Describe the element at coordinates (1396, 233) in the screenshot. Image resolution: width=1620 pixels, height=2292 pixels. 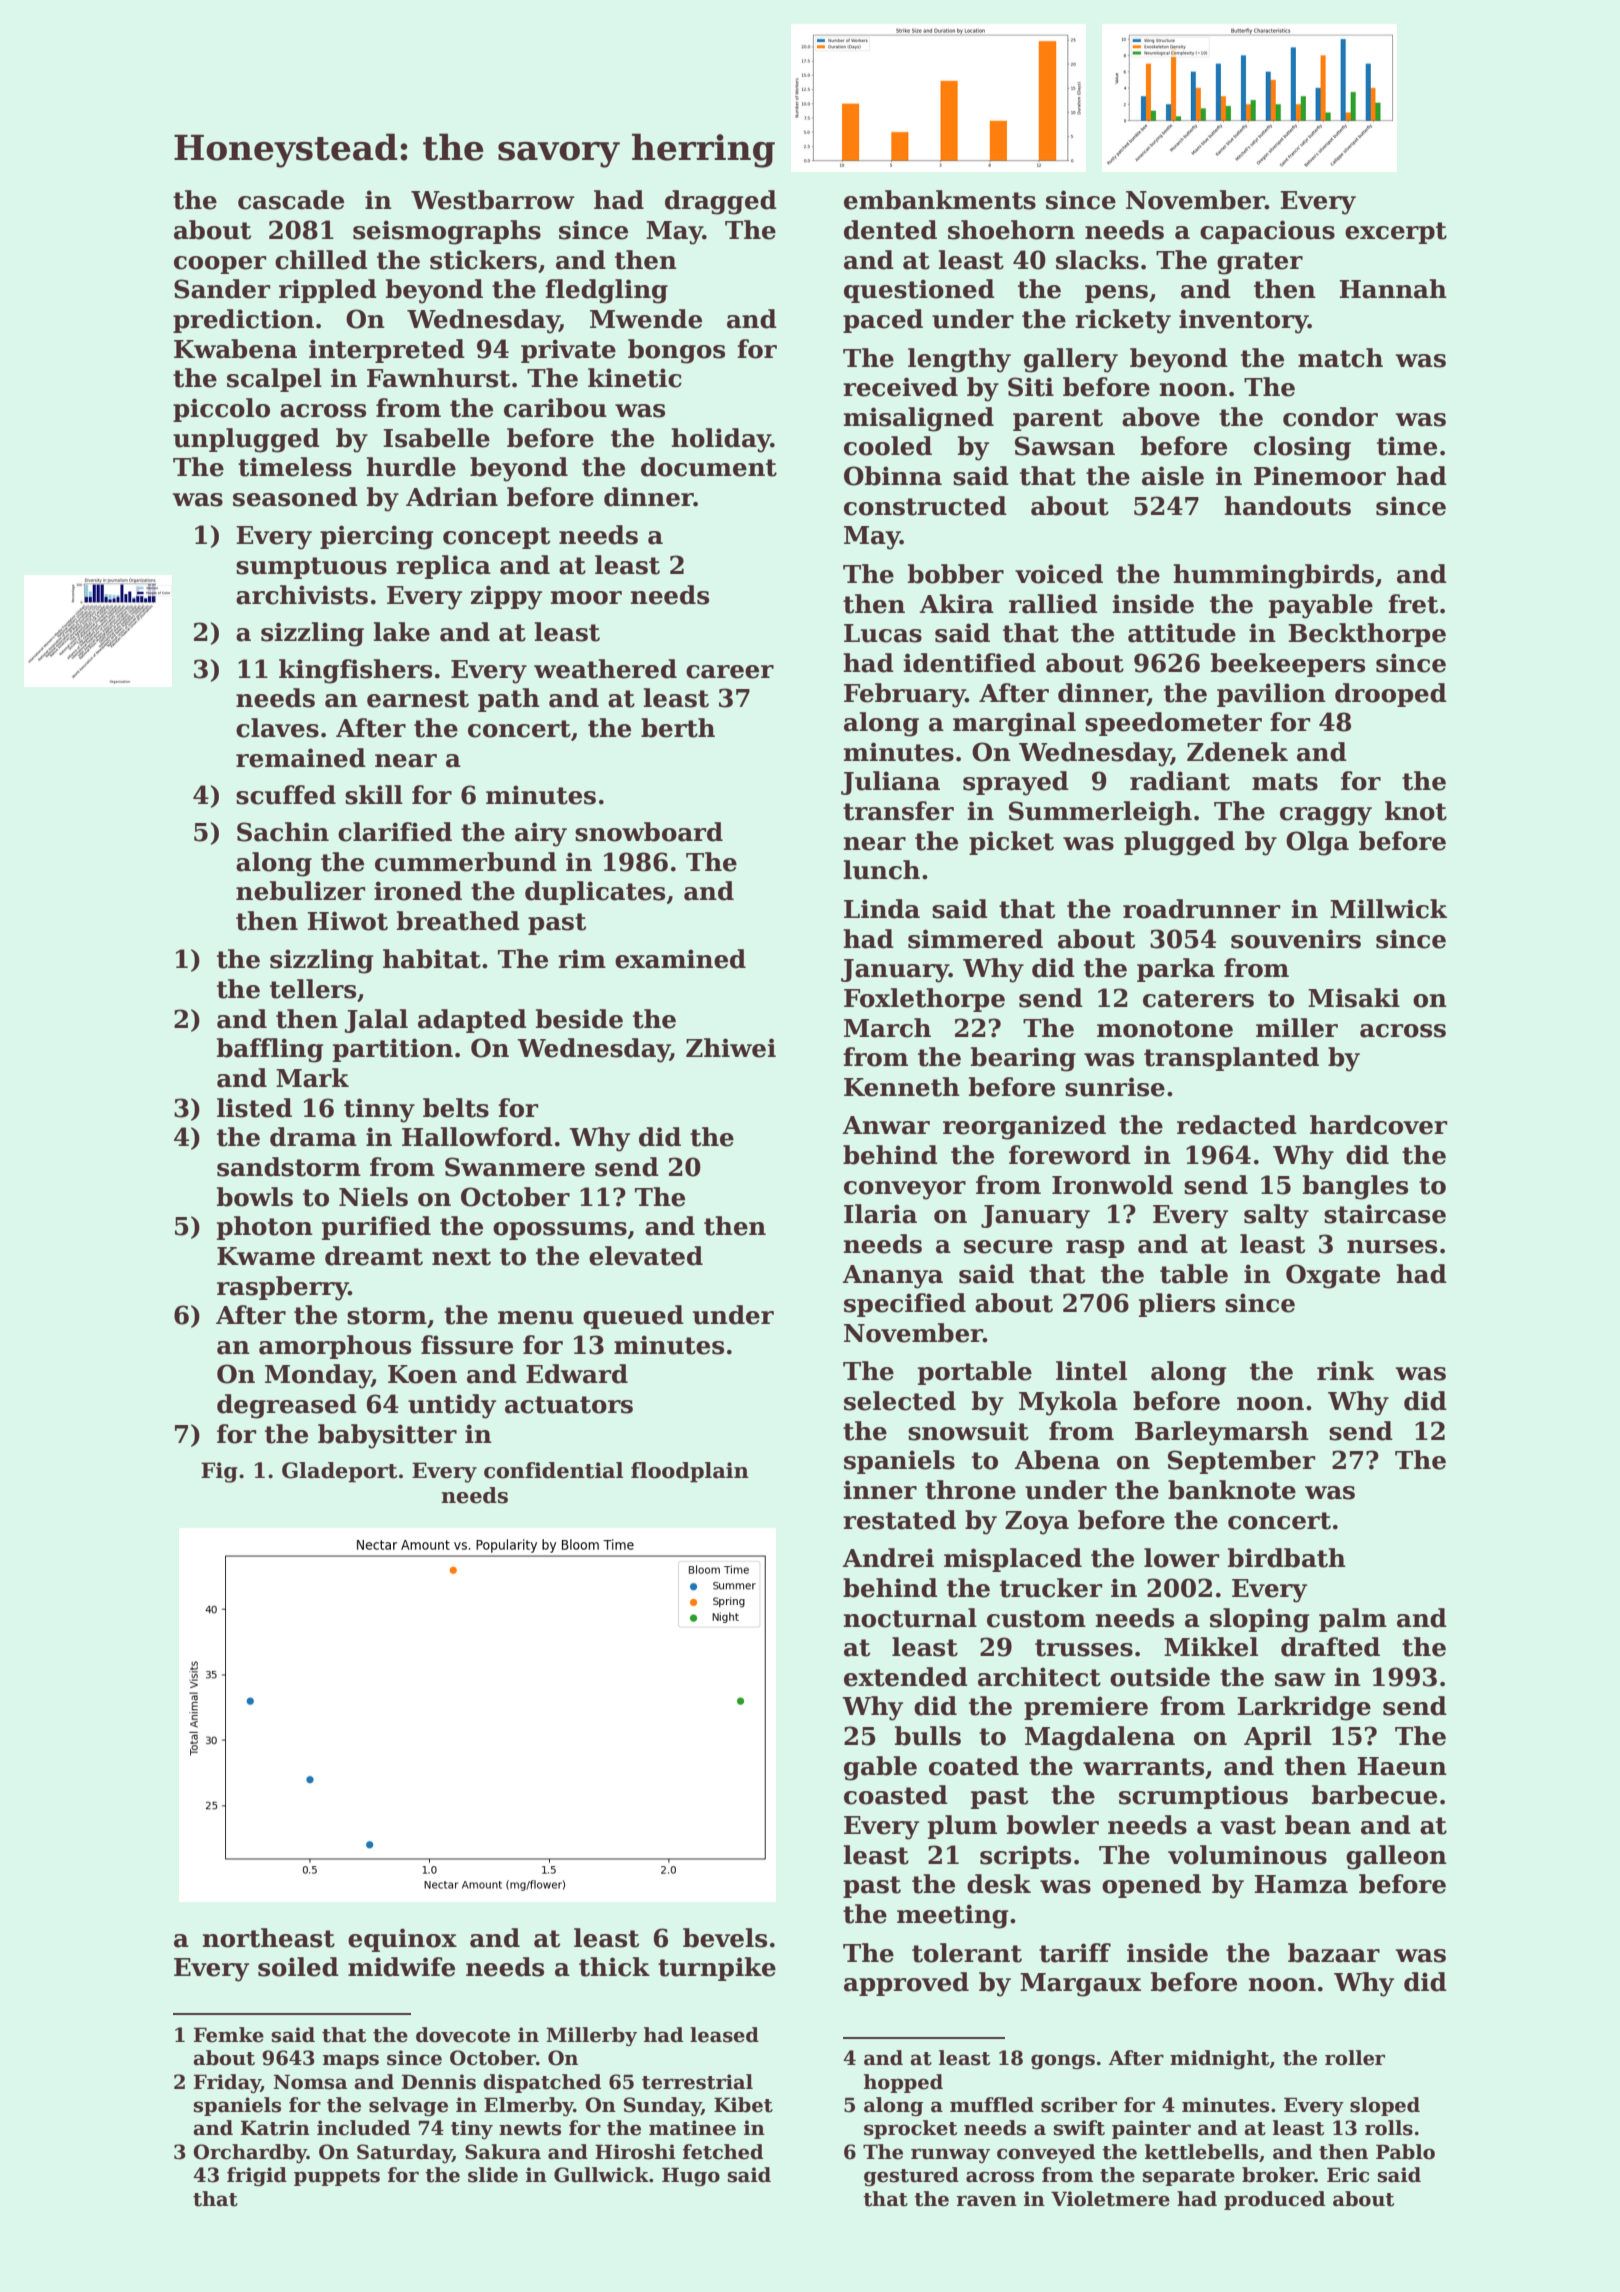
I see `excerpt` at that location.
